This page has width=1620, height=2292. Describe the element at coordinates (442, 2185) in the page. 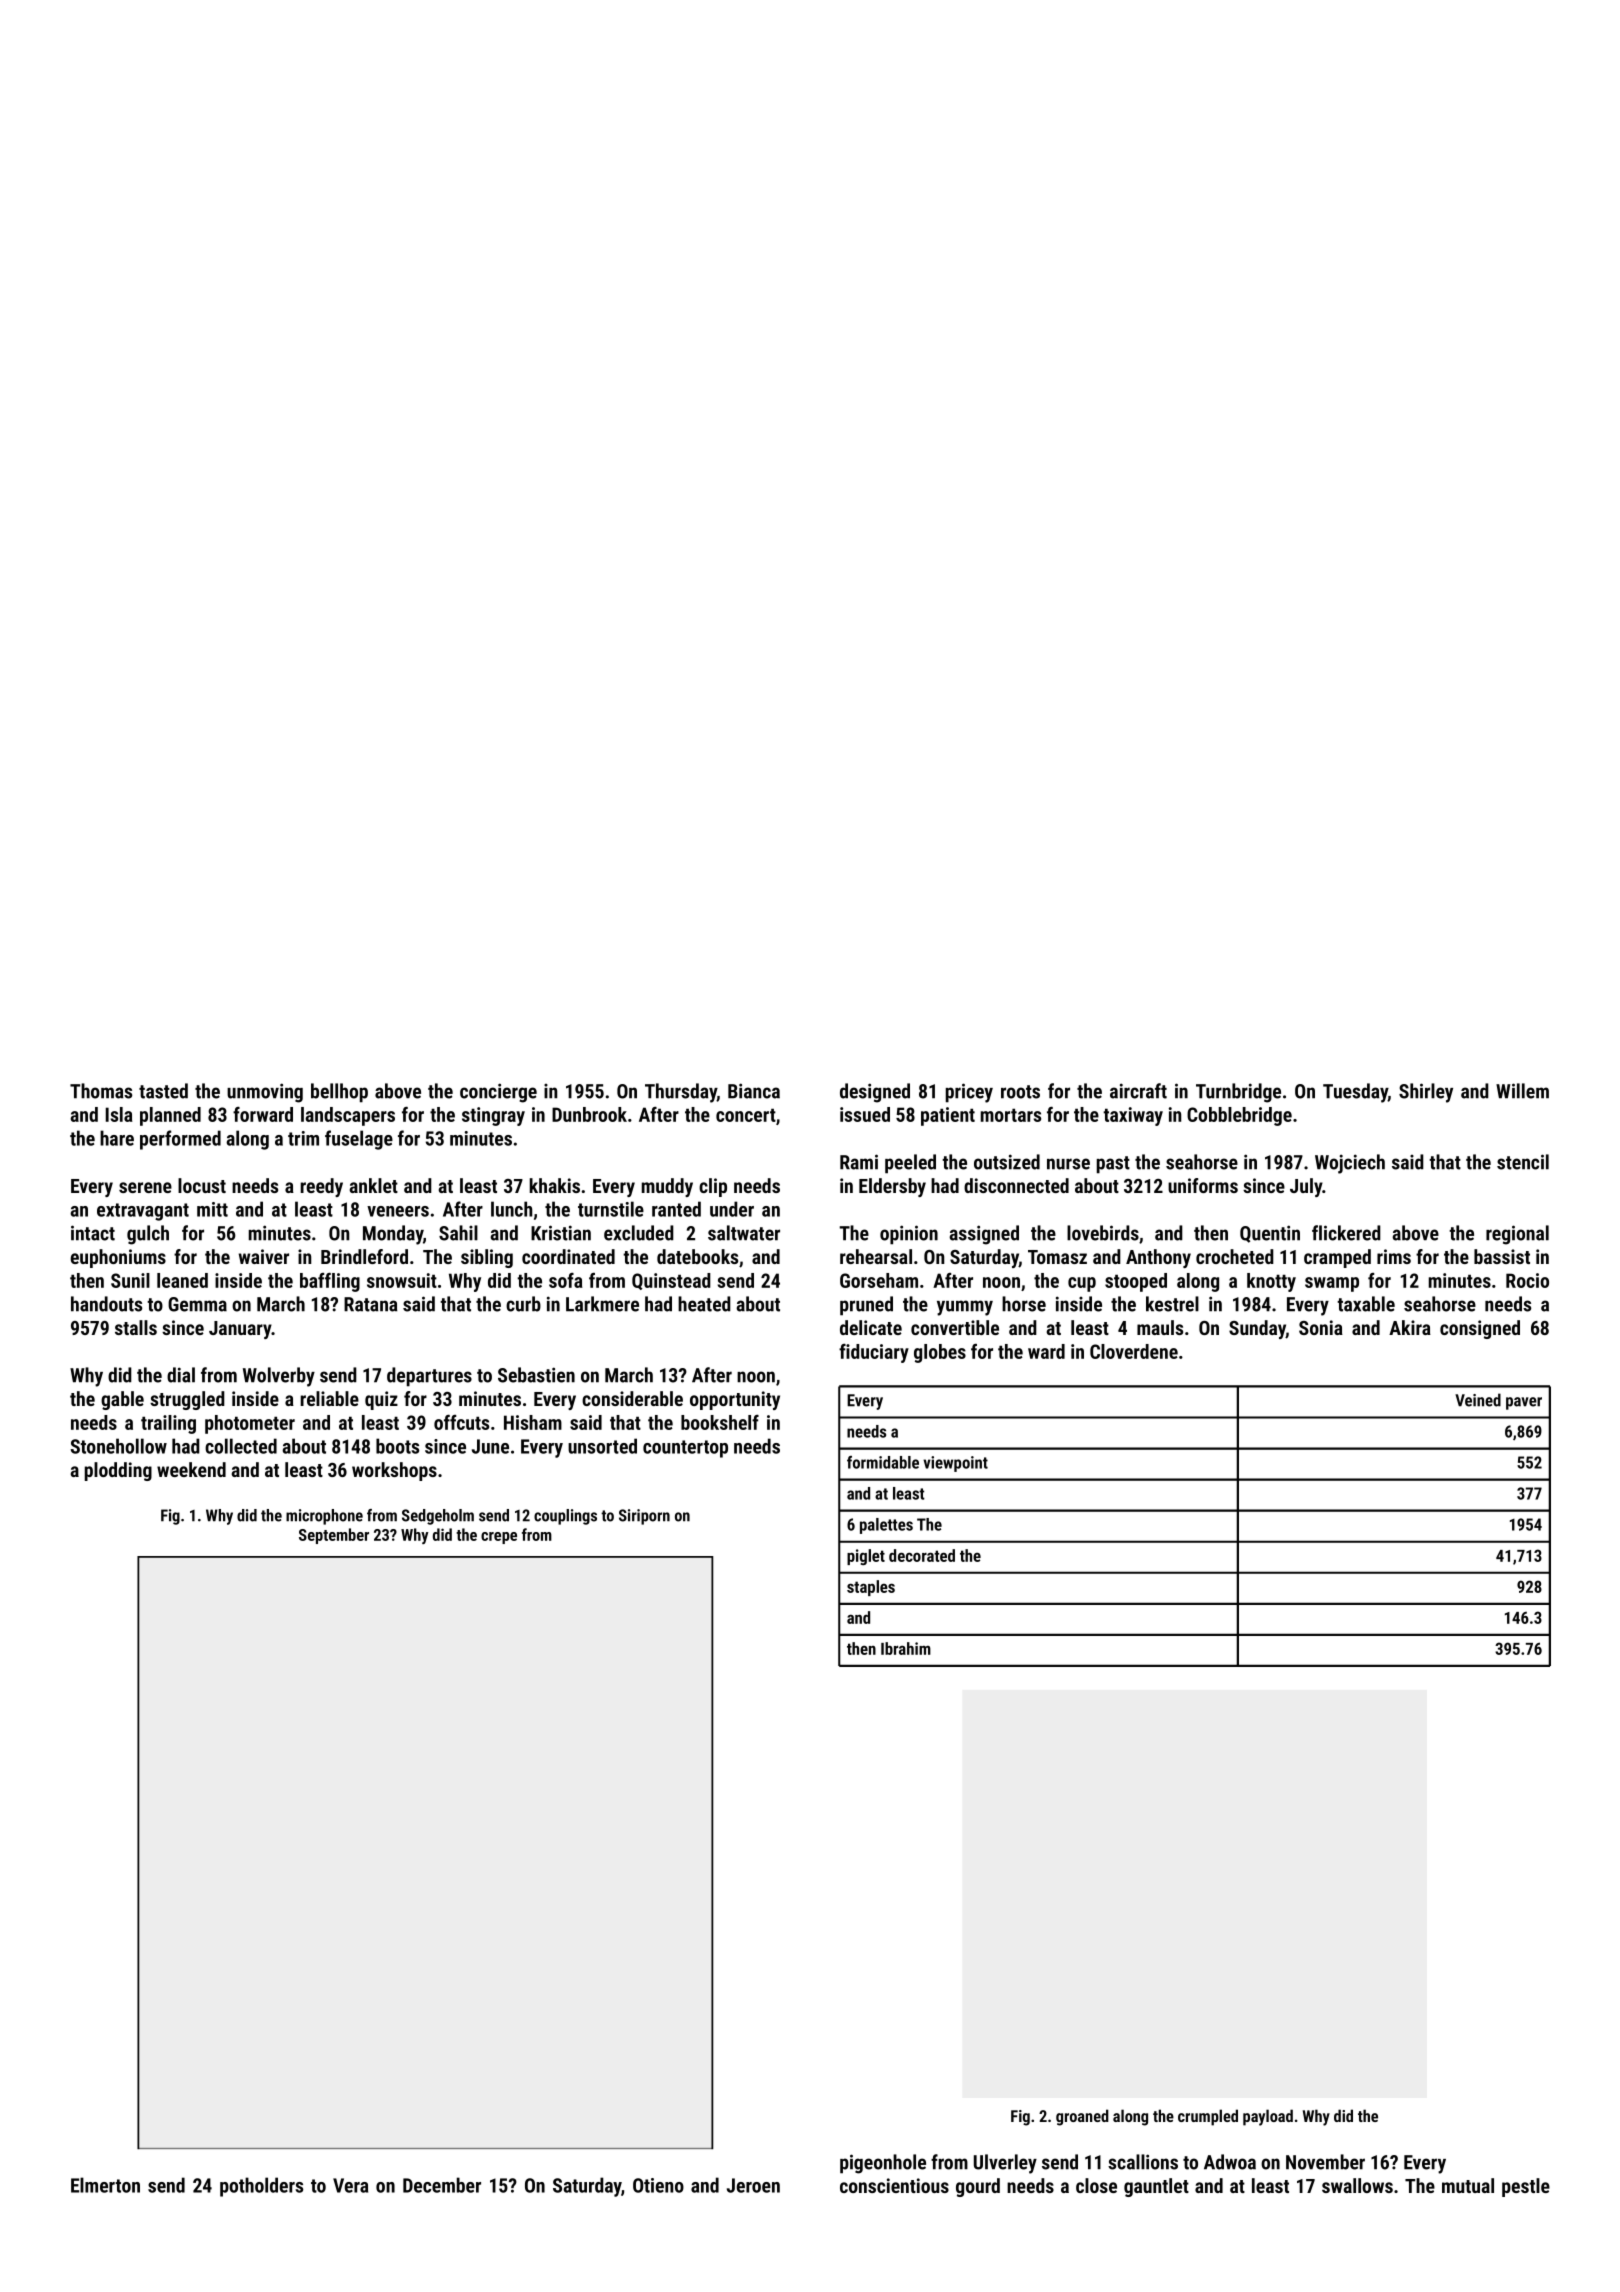

I see `December` at that location.
